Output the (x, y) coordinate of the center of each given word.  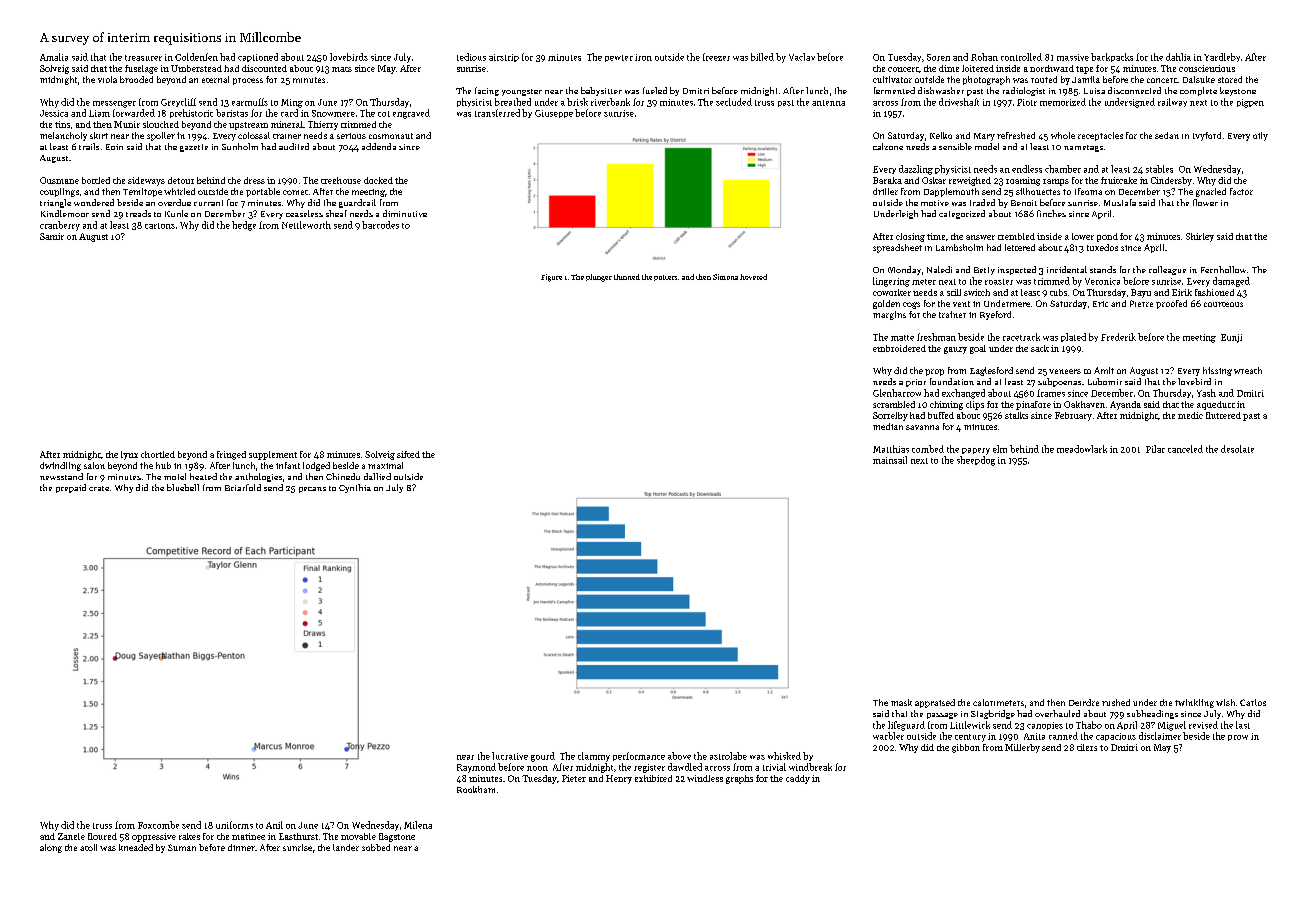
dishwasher (941, 90)
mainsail (890, 460)
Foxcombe (158, 825)
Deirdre (1084, 702)
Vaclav (802, 57)
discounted (264, 68)
